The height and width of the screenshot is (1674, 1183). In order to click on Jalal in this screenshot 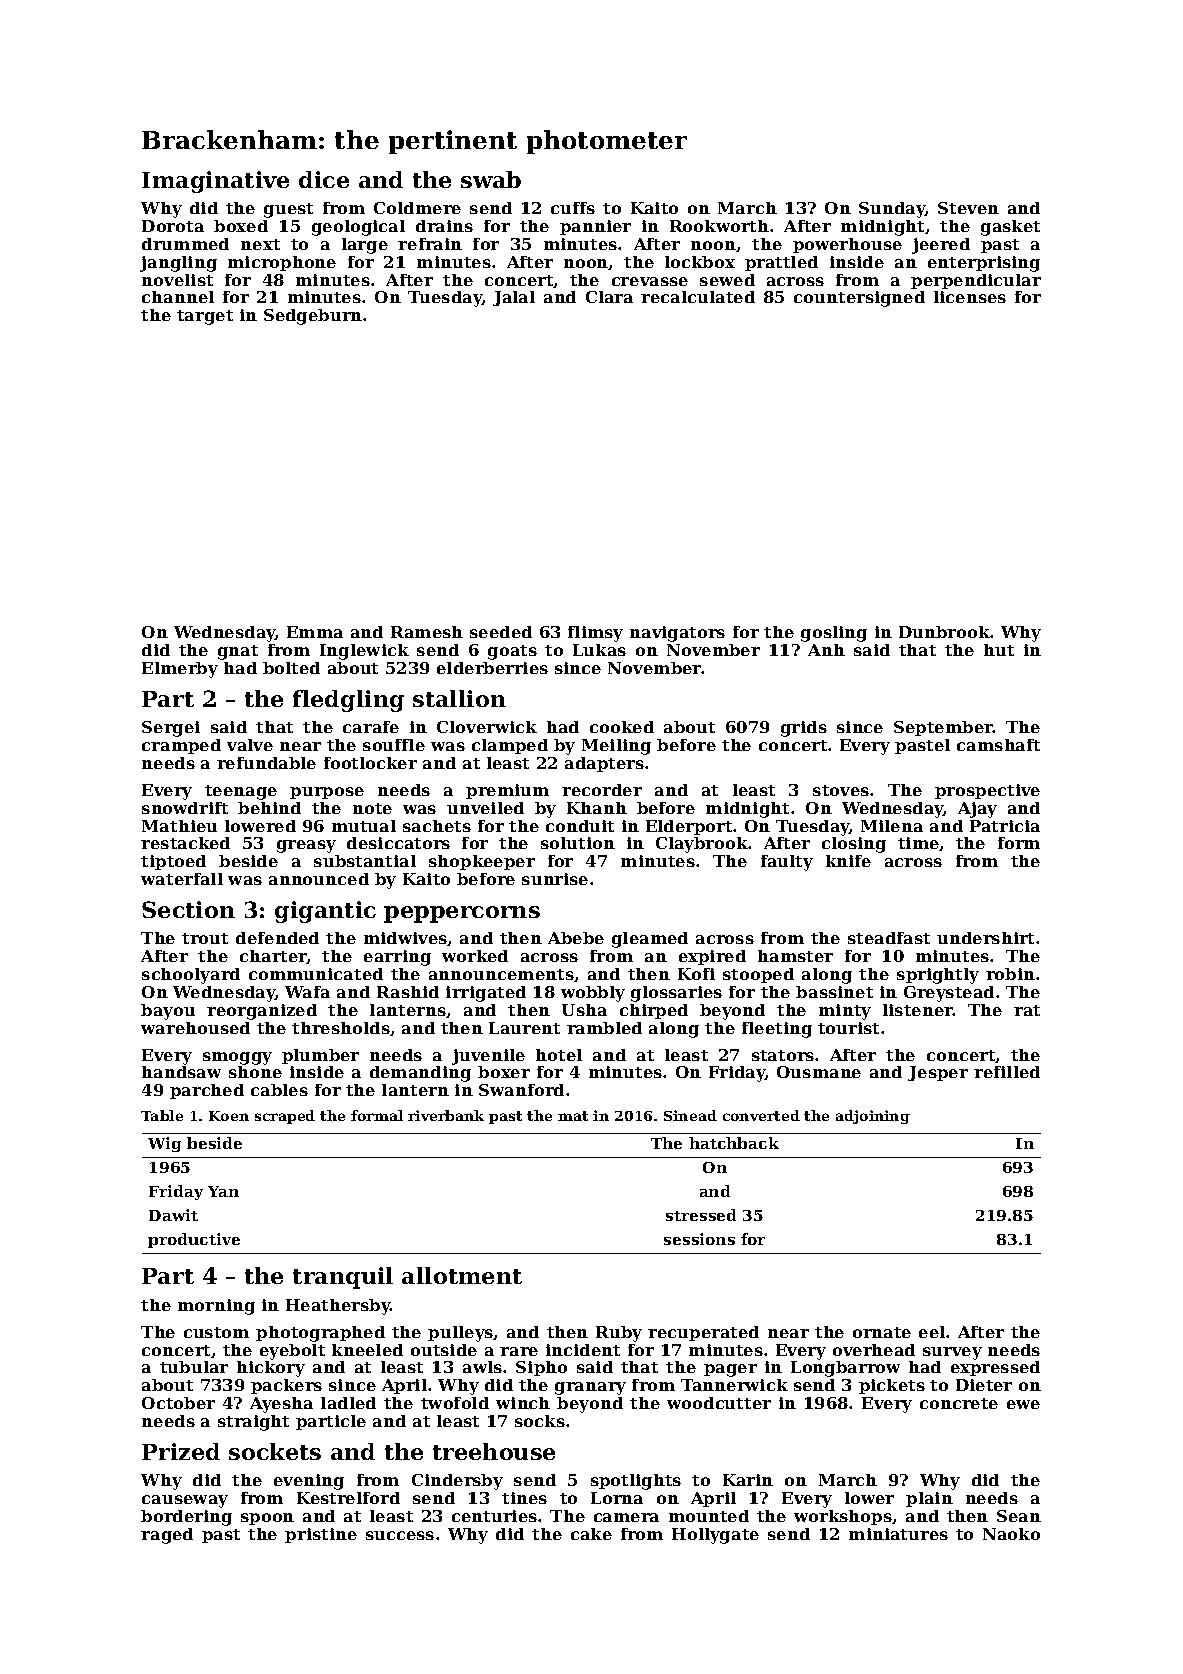, I will do `click(514, 298)`.
